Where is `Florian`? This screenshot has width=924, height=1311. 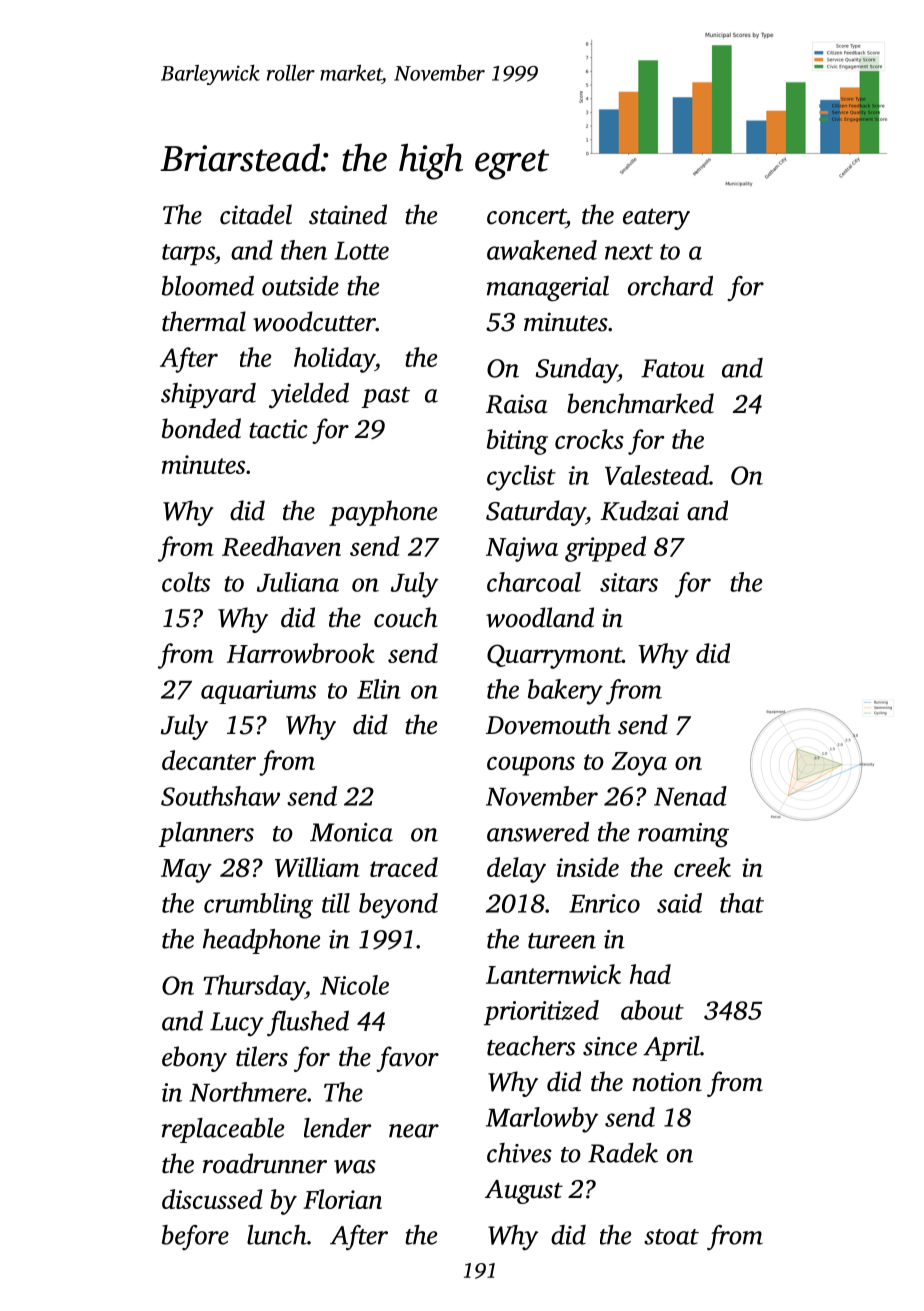 Florian is located at coordinates (342, 1199).
